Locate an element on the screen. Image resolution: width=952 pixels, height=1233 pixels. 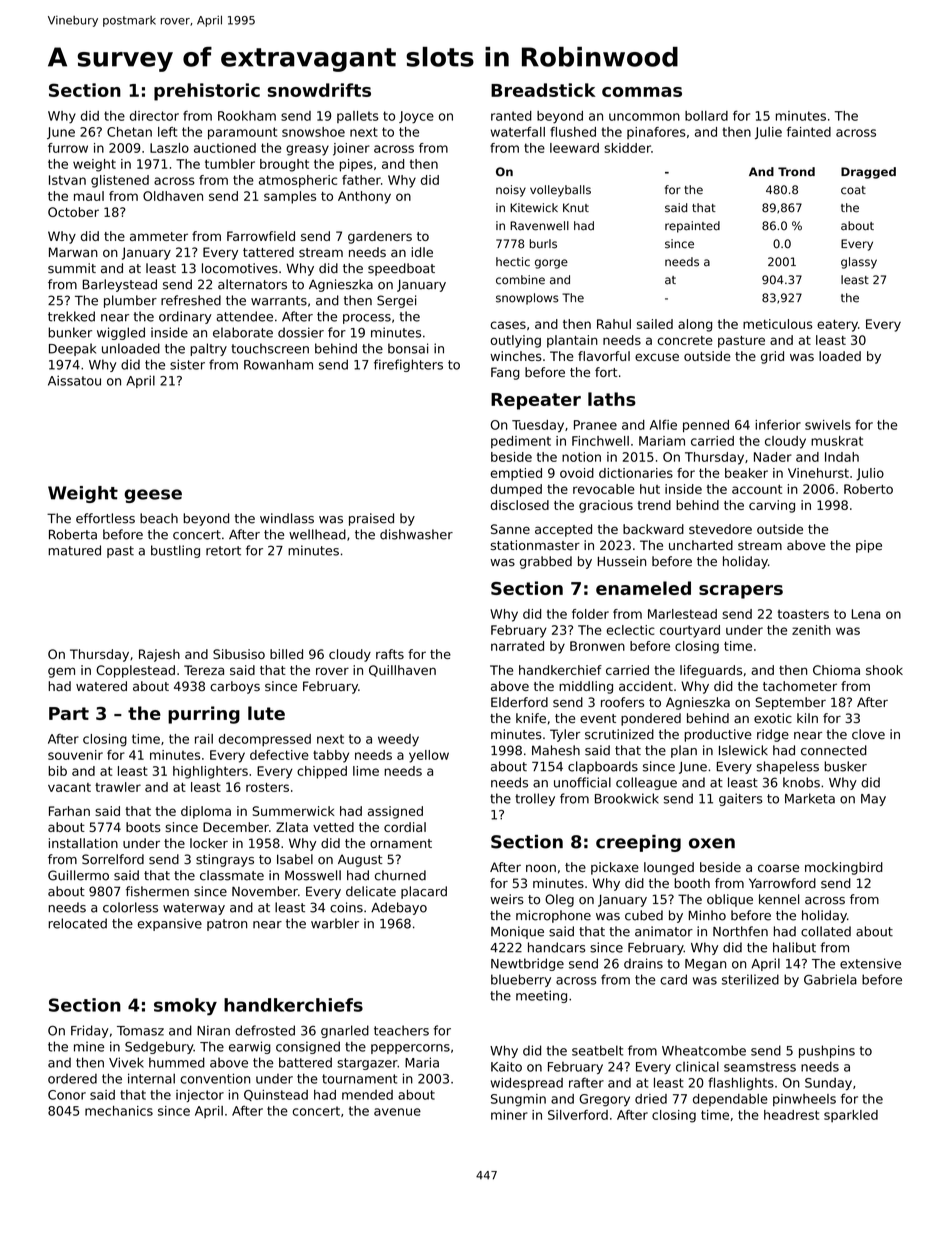
repainted is located at coordinates (692, 227).
